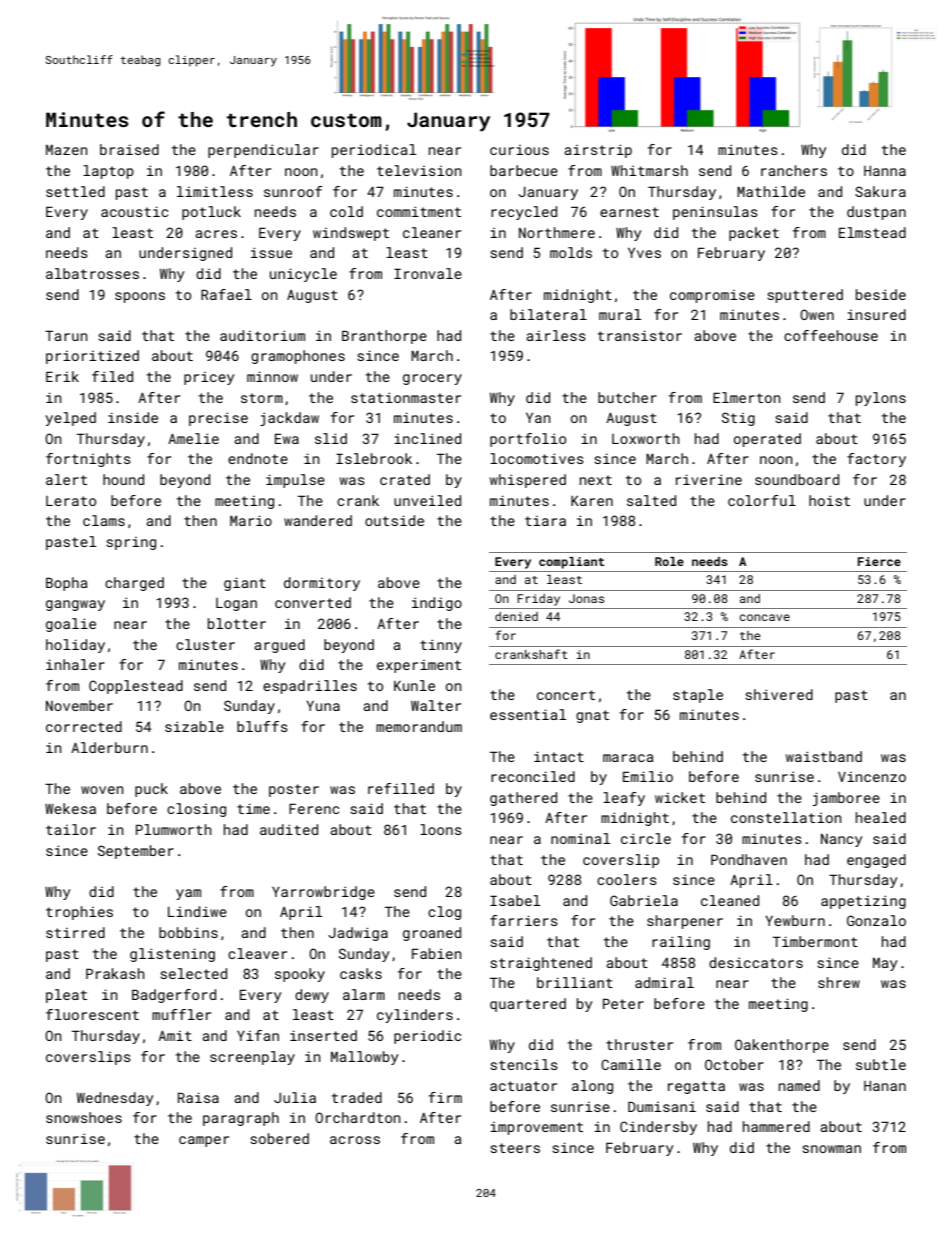 The height and width of the page is (1233, 952). What do you see at coordinates (258, 458) in the page?
I see `endnote` at bounding box center [258, 458].
